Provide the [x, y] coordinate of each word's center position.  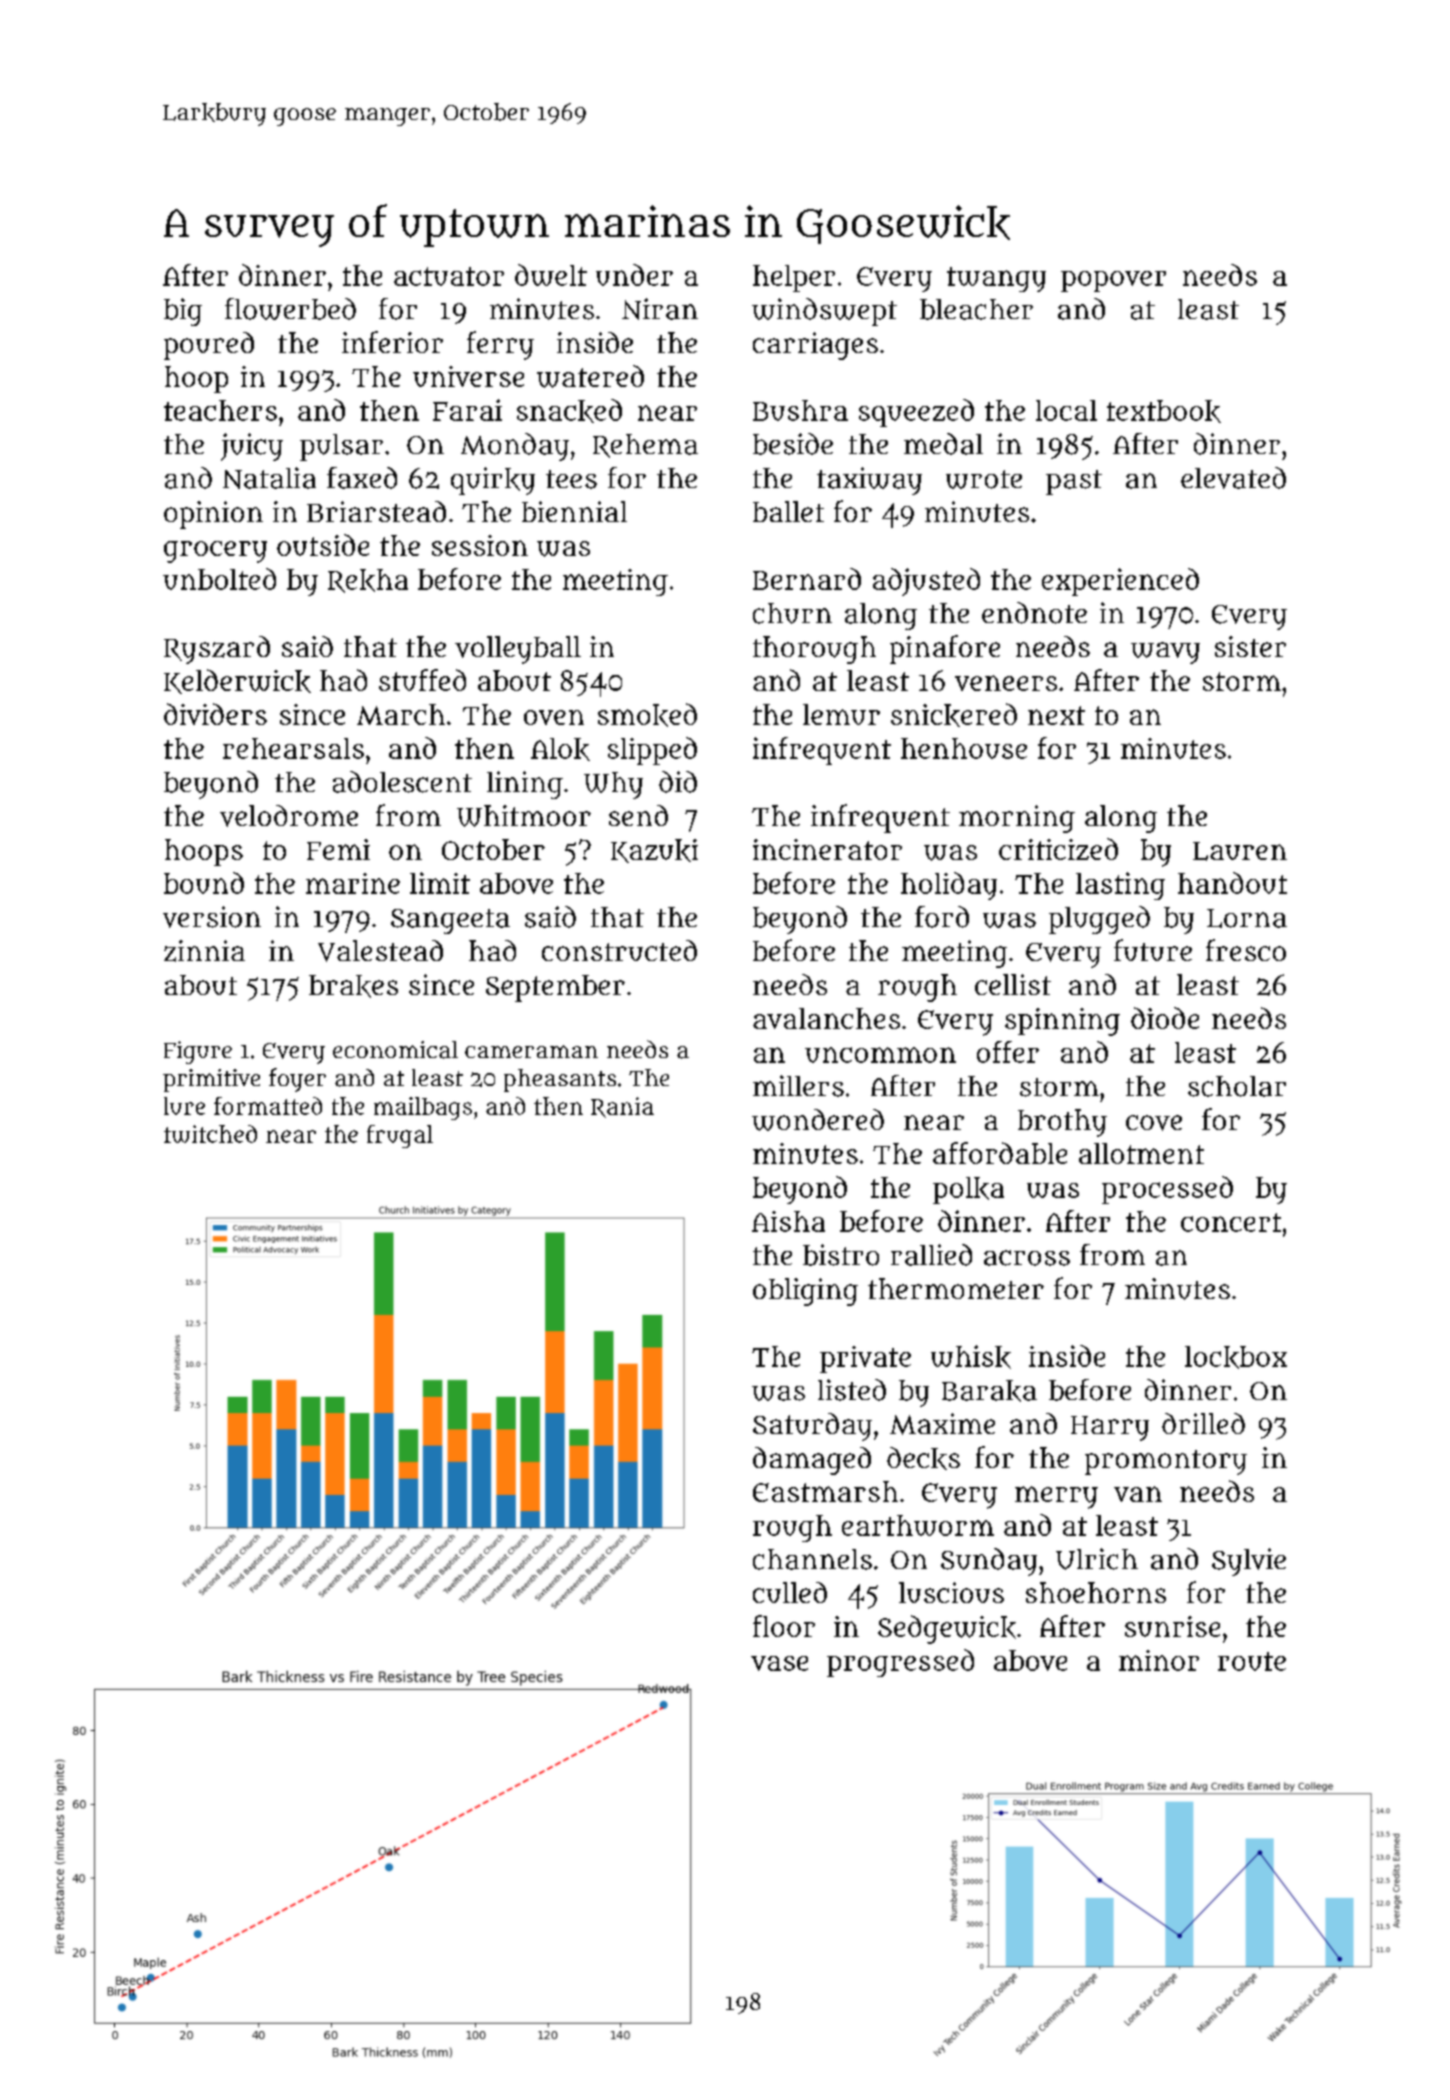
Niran [660, 309]
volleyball [518, 650]
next [1056, 715]
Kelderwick [237, 681]
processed [1167, 1190]
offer [1008, 1052]
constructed [619, 950]
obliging [805, 1292]
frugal [400, 1136]
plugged [1099, 920]
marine [353, 883]
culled [790, 1592]
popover [1113, 281]
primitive [211, 1080]
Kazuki [654, 851]
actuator [449, 276]
